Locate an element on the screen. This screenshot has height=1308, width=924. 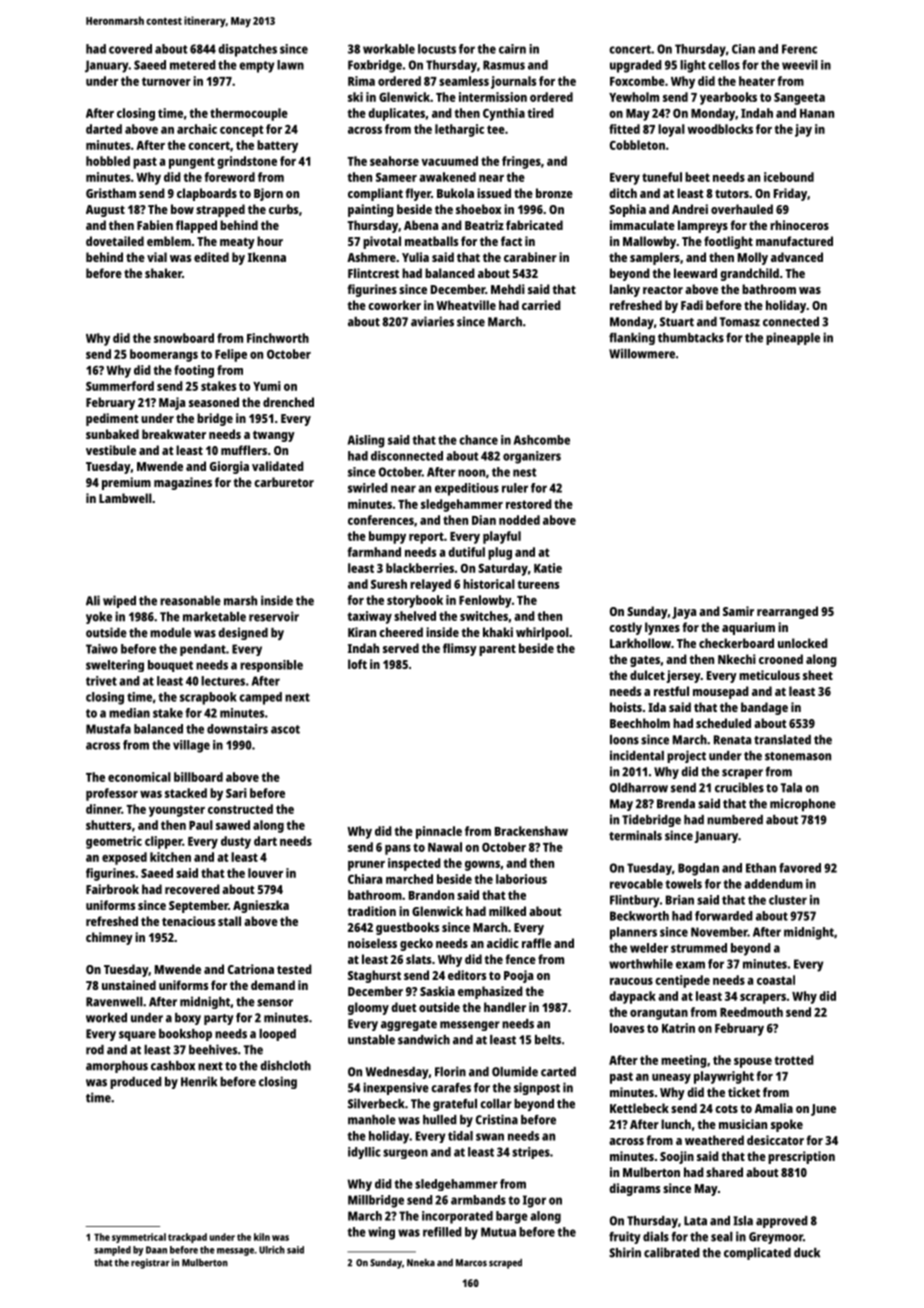
Lambwell is located at coordinates (125, 498).
